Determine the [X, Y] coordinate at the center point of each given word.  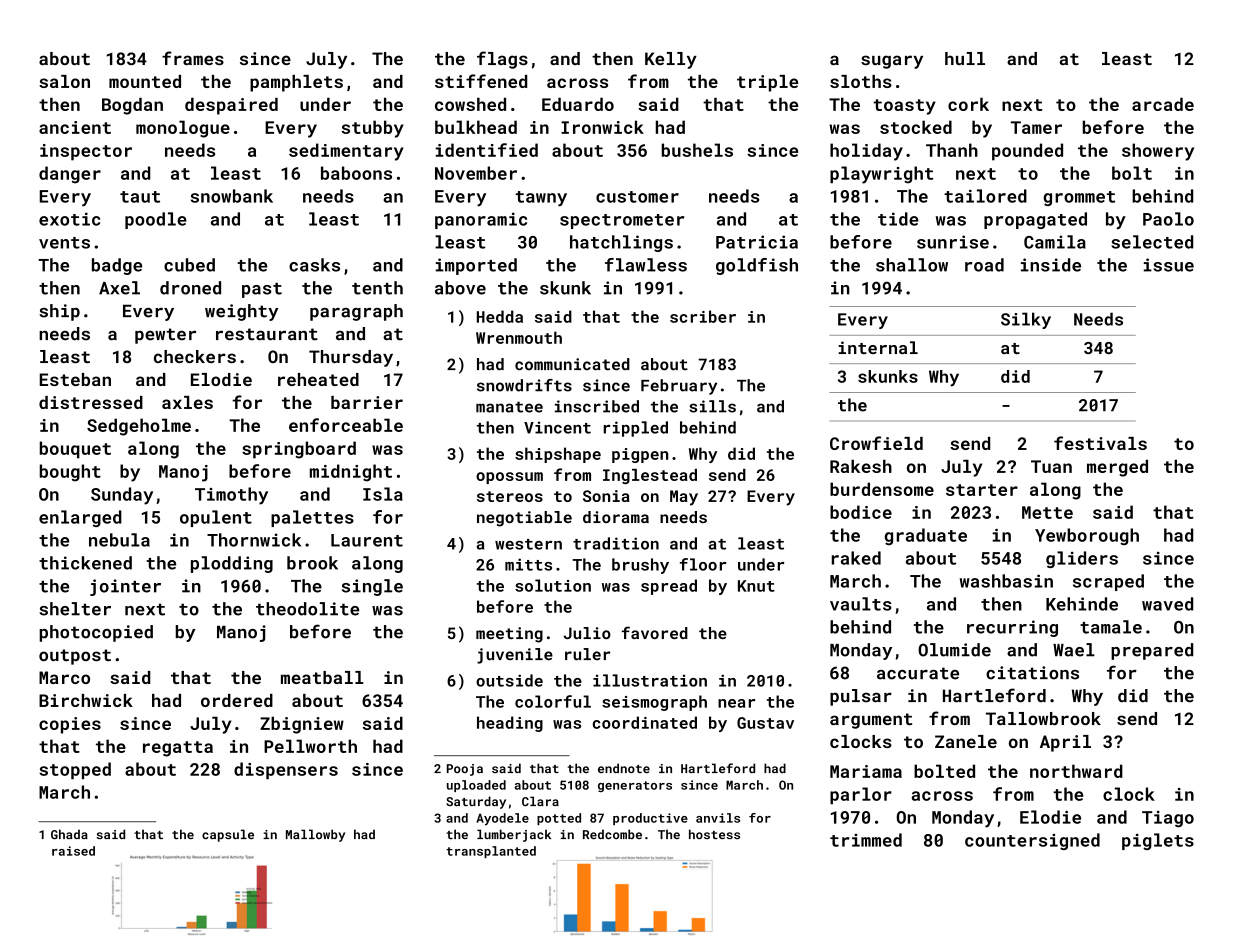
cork [968, 104]
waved [1167, 604]
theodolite [307, 609]
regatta [178, 749]
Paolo [1168, 219]
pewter [165, 336]
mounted [145, 81]
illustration [650, 680]
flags [502, 60]
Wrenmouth [519, 337]
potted [559, 819]
